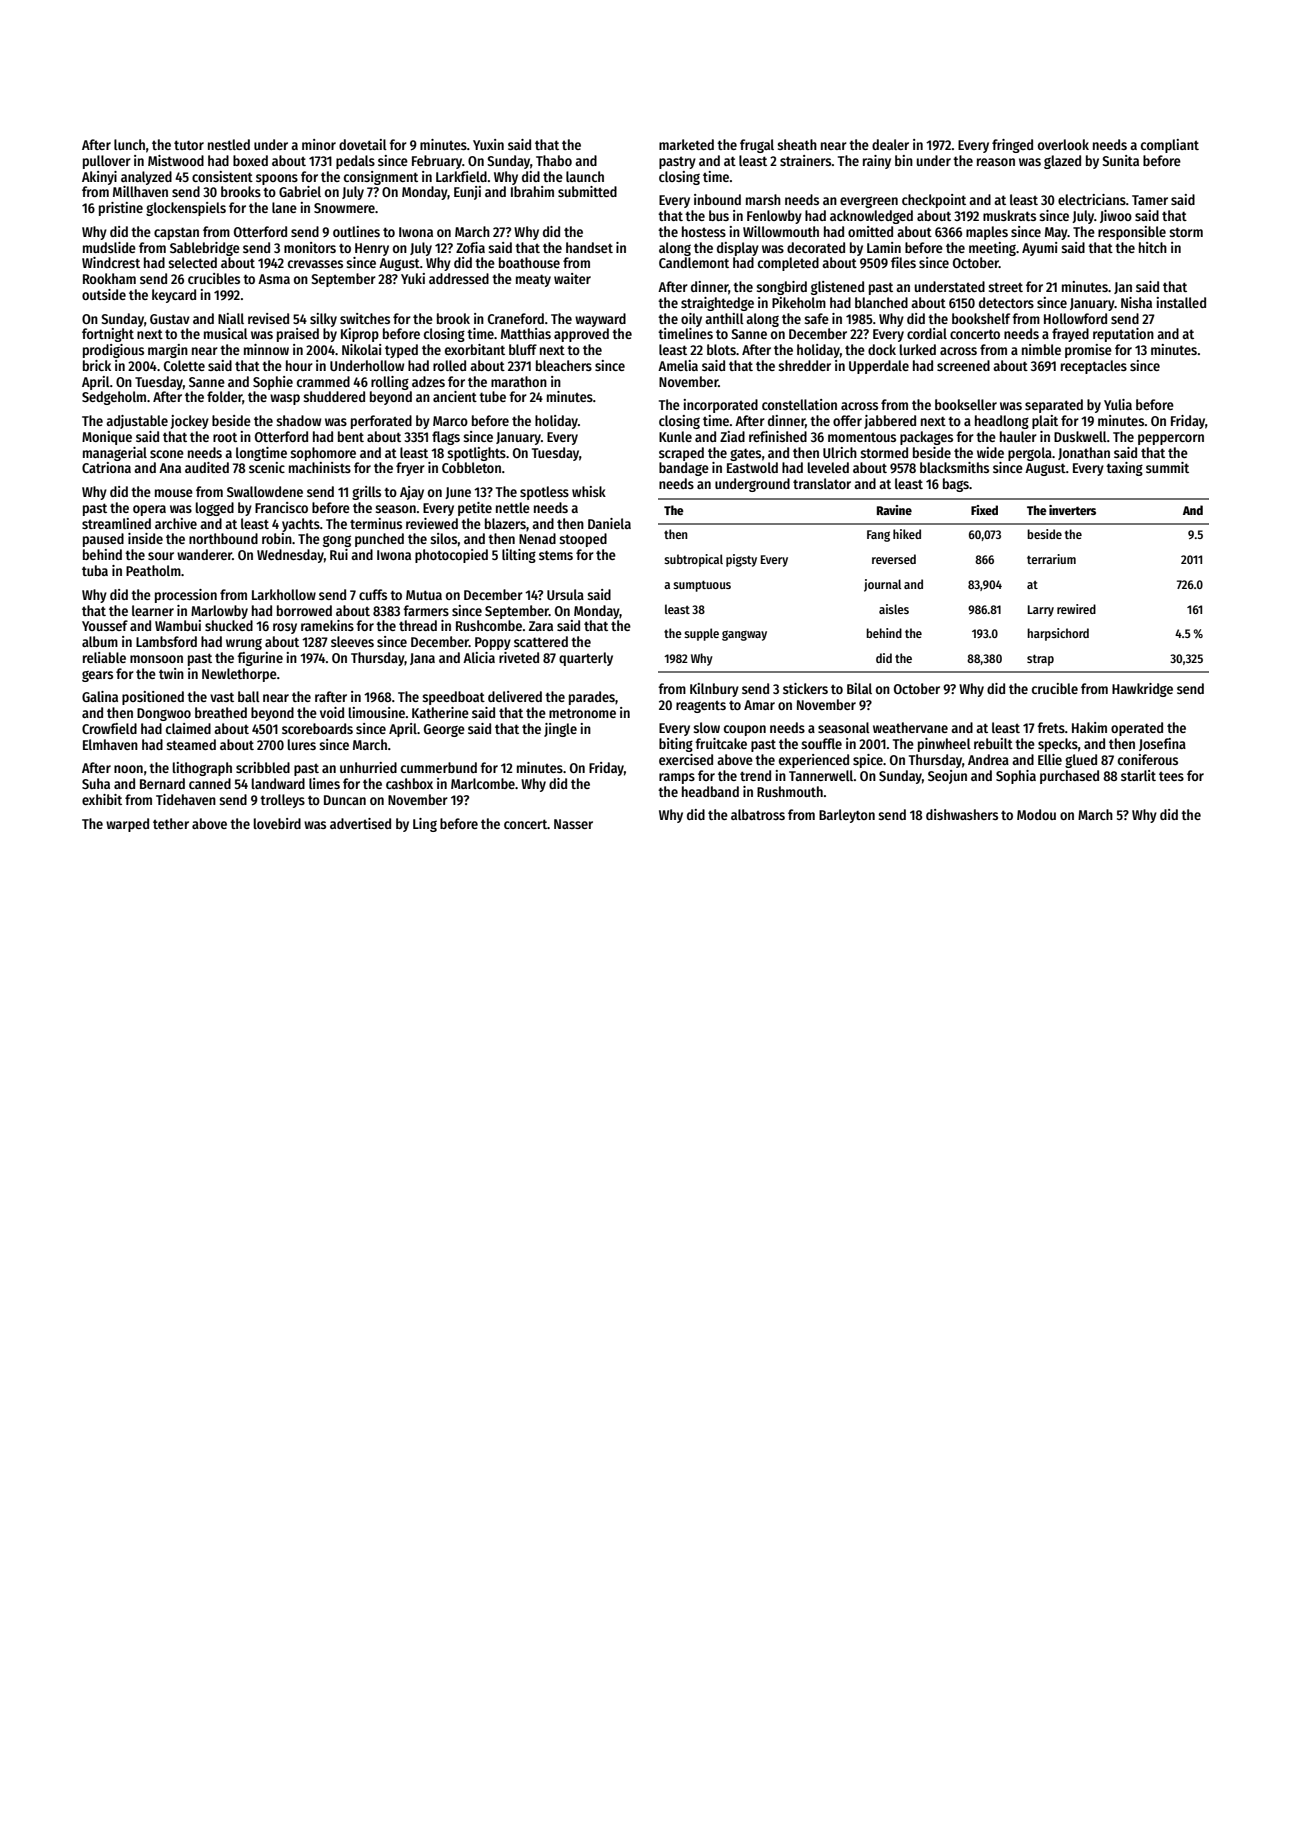  Describe the element at coordinates (129, 144) in the screenshot. I see `lunch` at that location.
